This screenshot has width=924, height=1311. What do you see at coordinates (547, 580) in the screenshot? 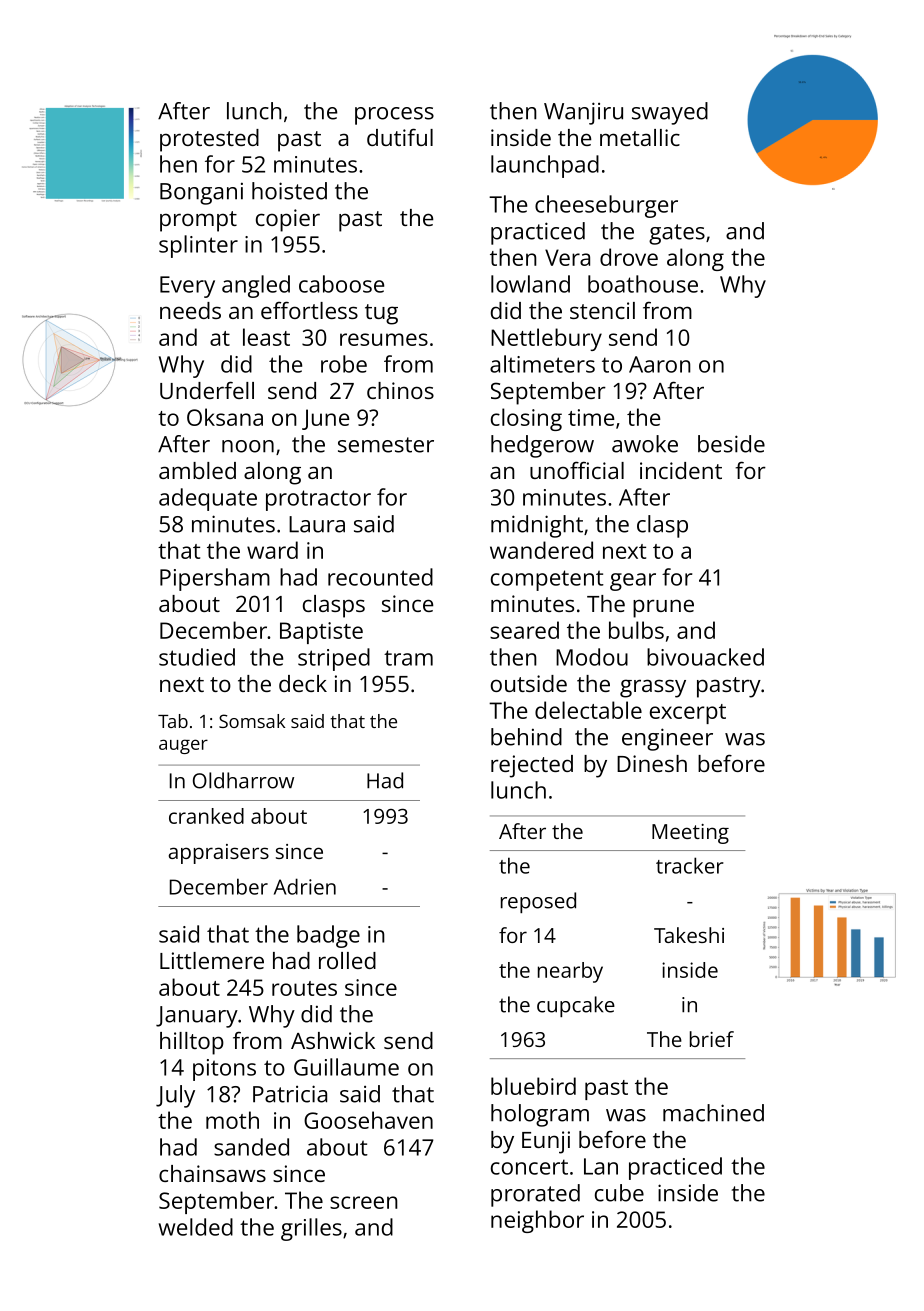
I see `competent` at bounding box center [547, 580].
